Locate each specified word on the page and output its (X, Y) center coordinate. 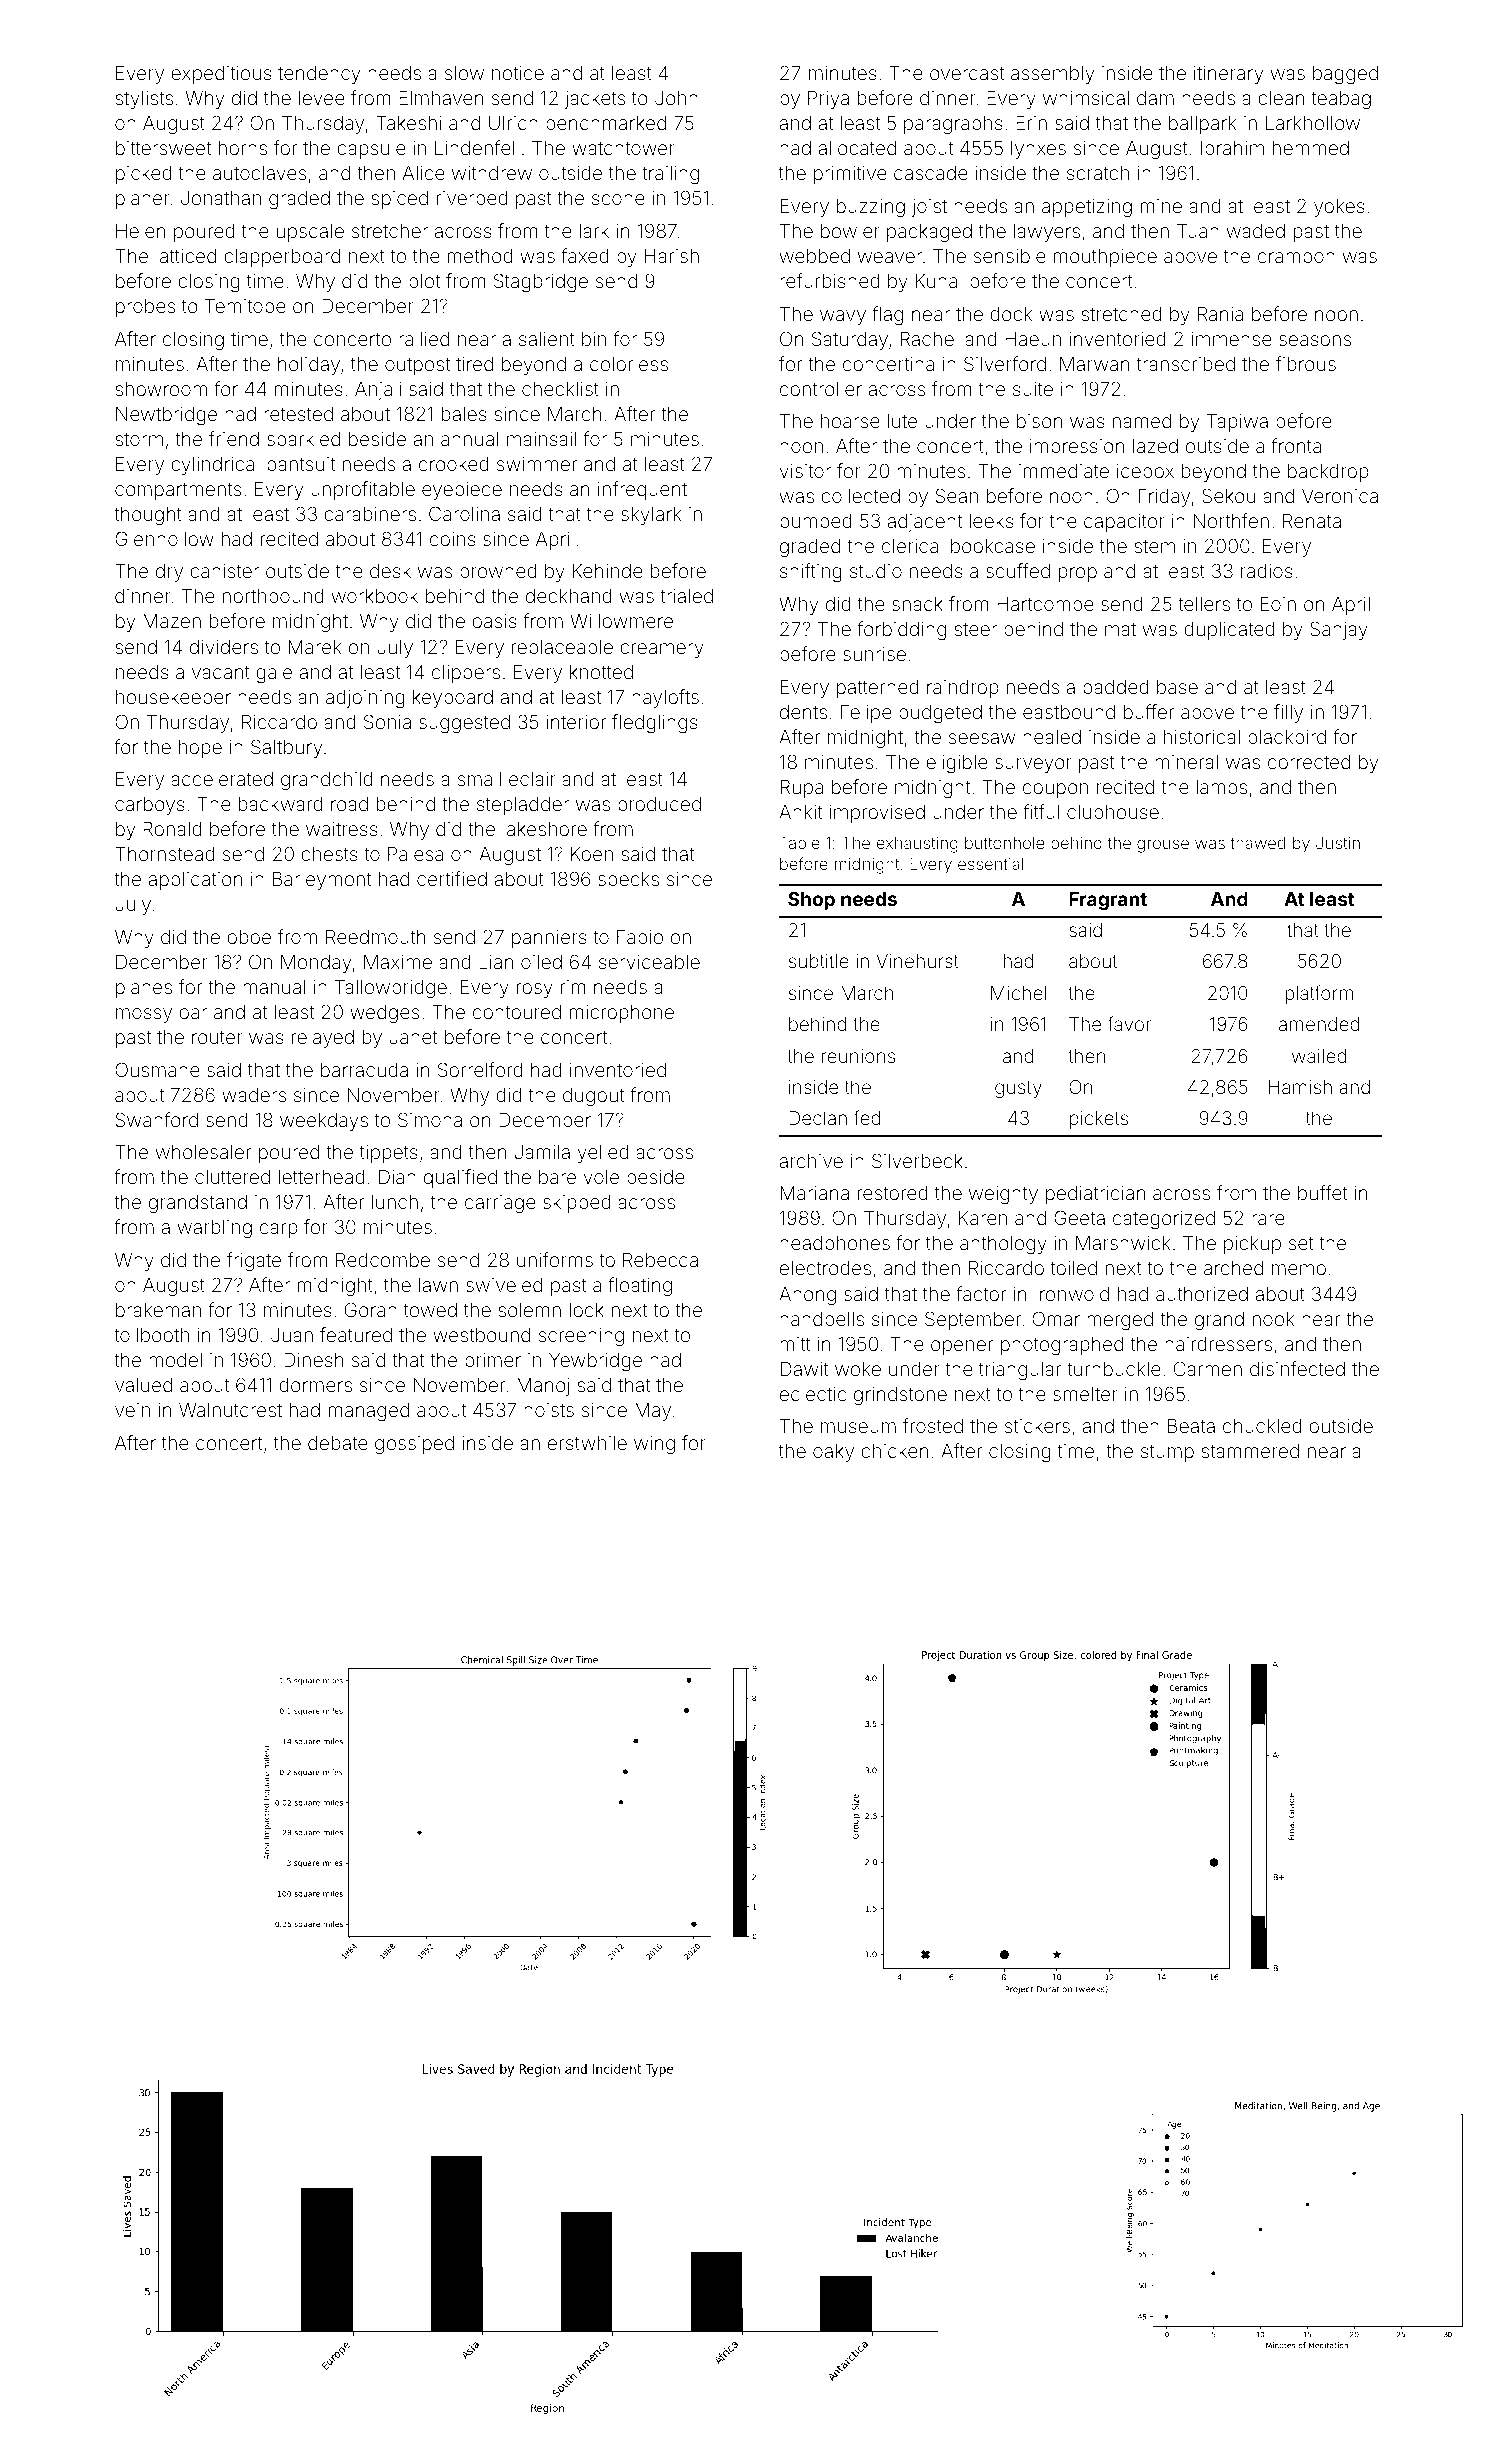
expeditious (221, 75)
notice (518, 73)
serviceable (649, 962)
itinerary (1228, 75)
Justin (1338, 843)
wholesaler (203, 1152)
